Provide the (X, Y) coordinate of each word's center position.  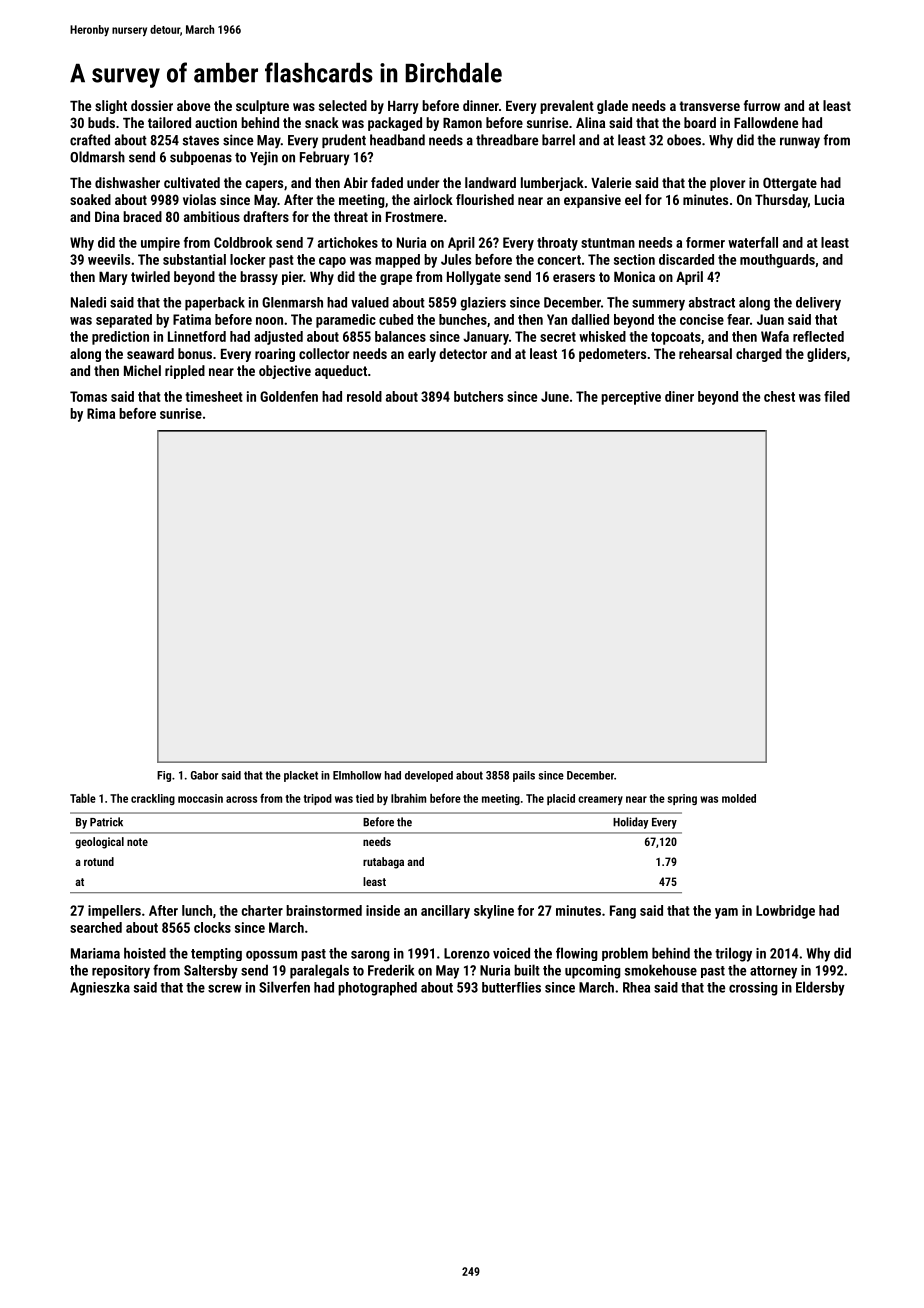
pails (524, 776)
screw (225, 989)
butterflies (511, 987)
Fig (164, 776)
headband (397, 140)
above (193, 105)
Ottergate (790, 184)
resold (364, 396)
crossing (753, 989)
